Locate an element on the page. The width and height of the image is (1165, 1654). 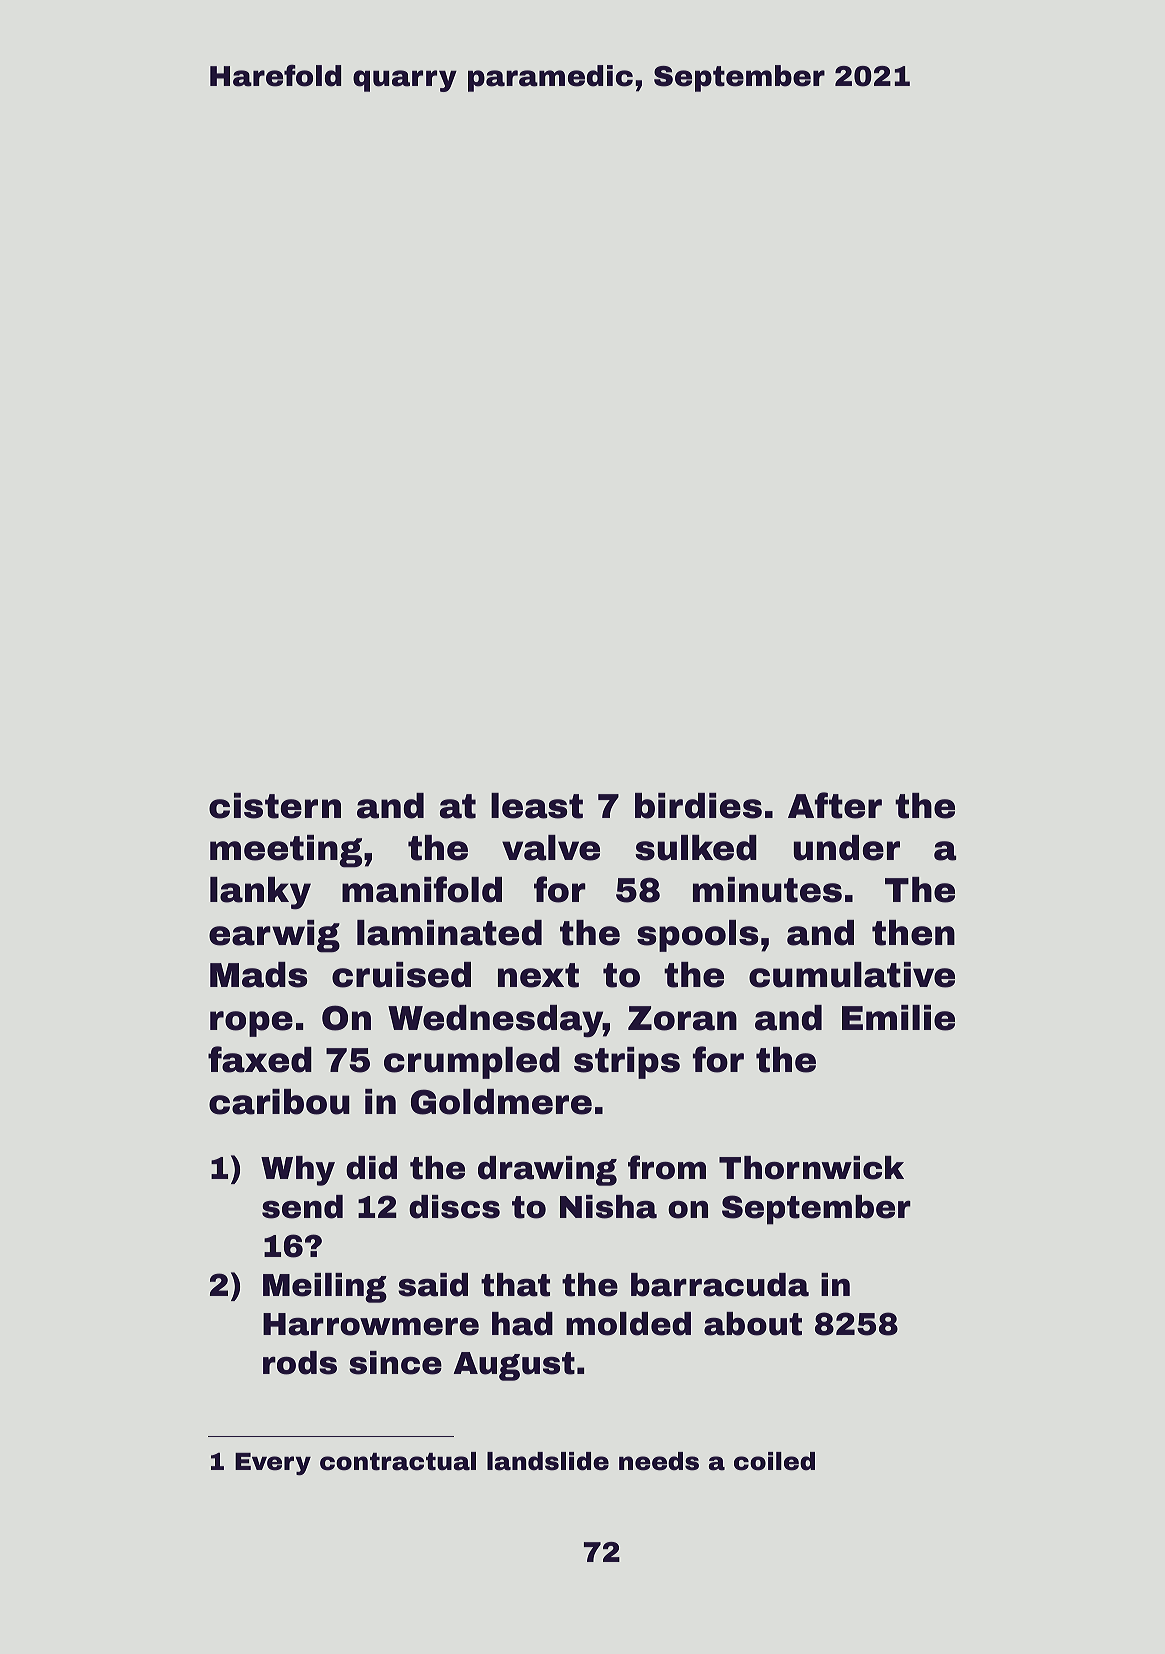
caribou is located at coordinates (279, 1102).
